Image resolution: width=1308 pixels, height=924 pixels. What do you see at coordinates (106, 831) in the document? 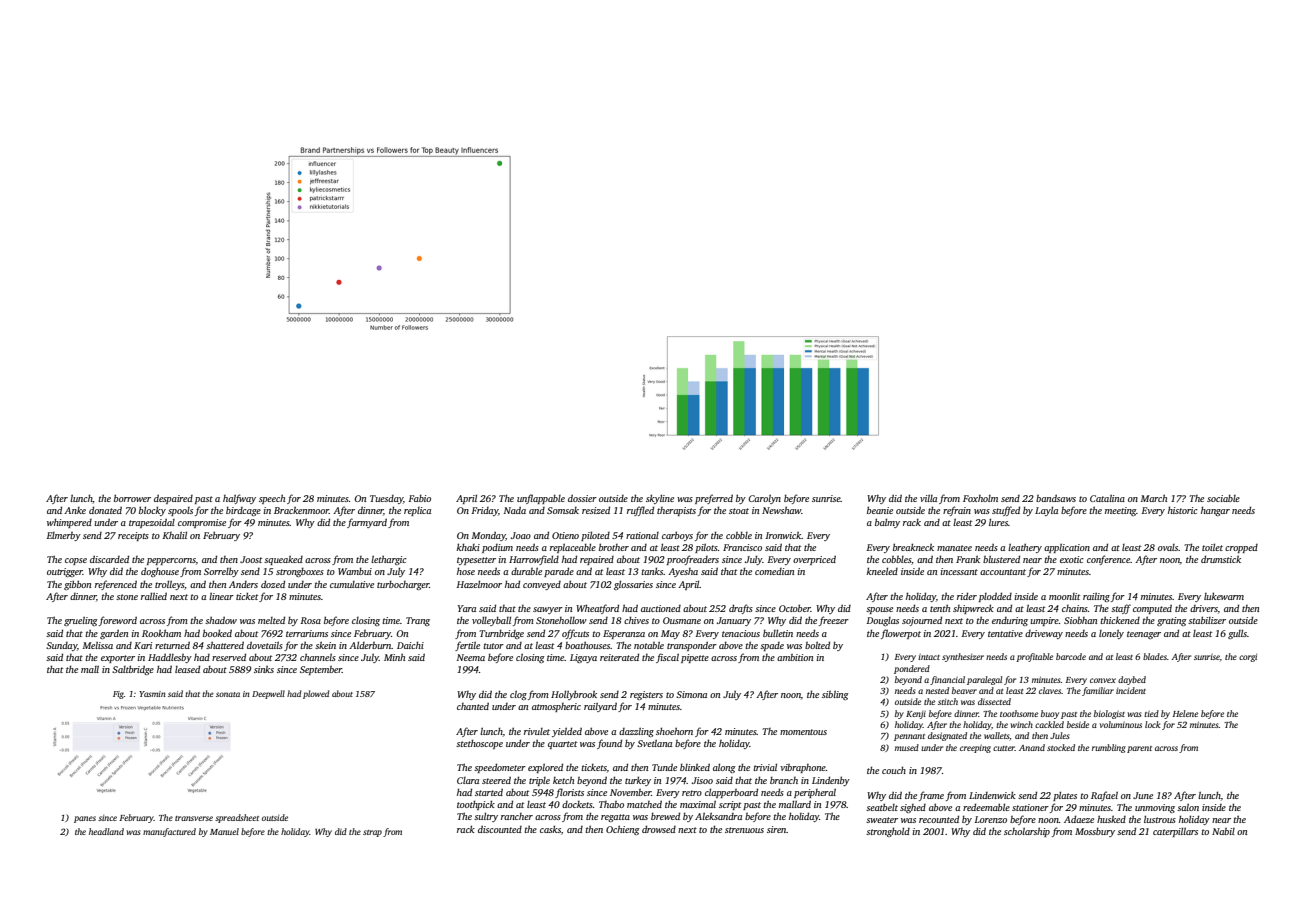
I see `headland` at bounding box center [106, 831].
